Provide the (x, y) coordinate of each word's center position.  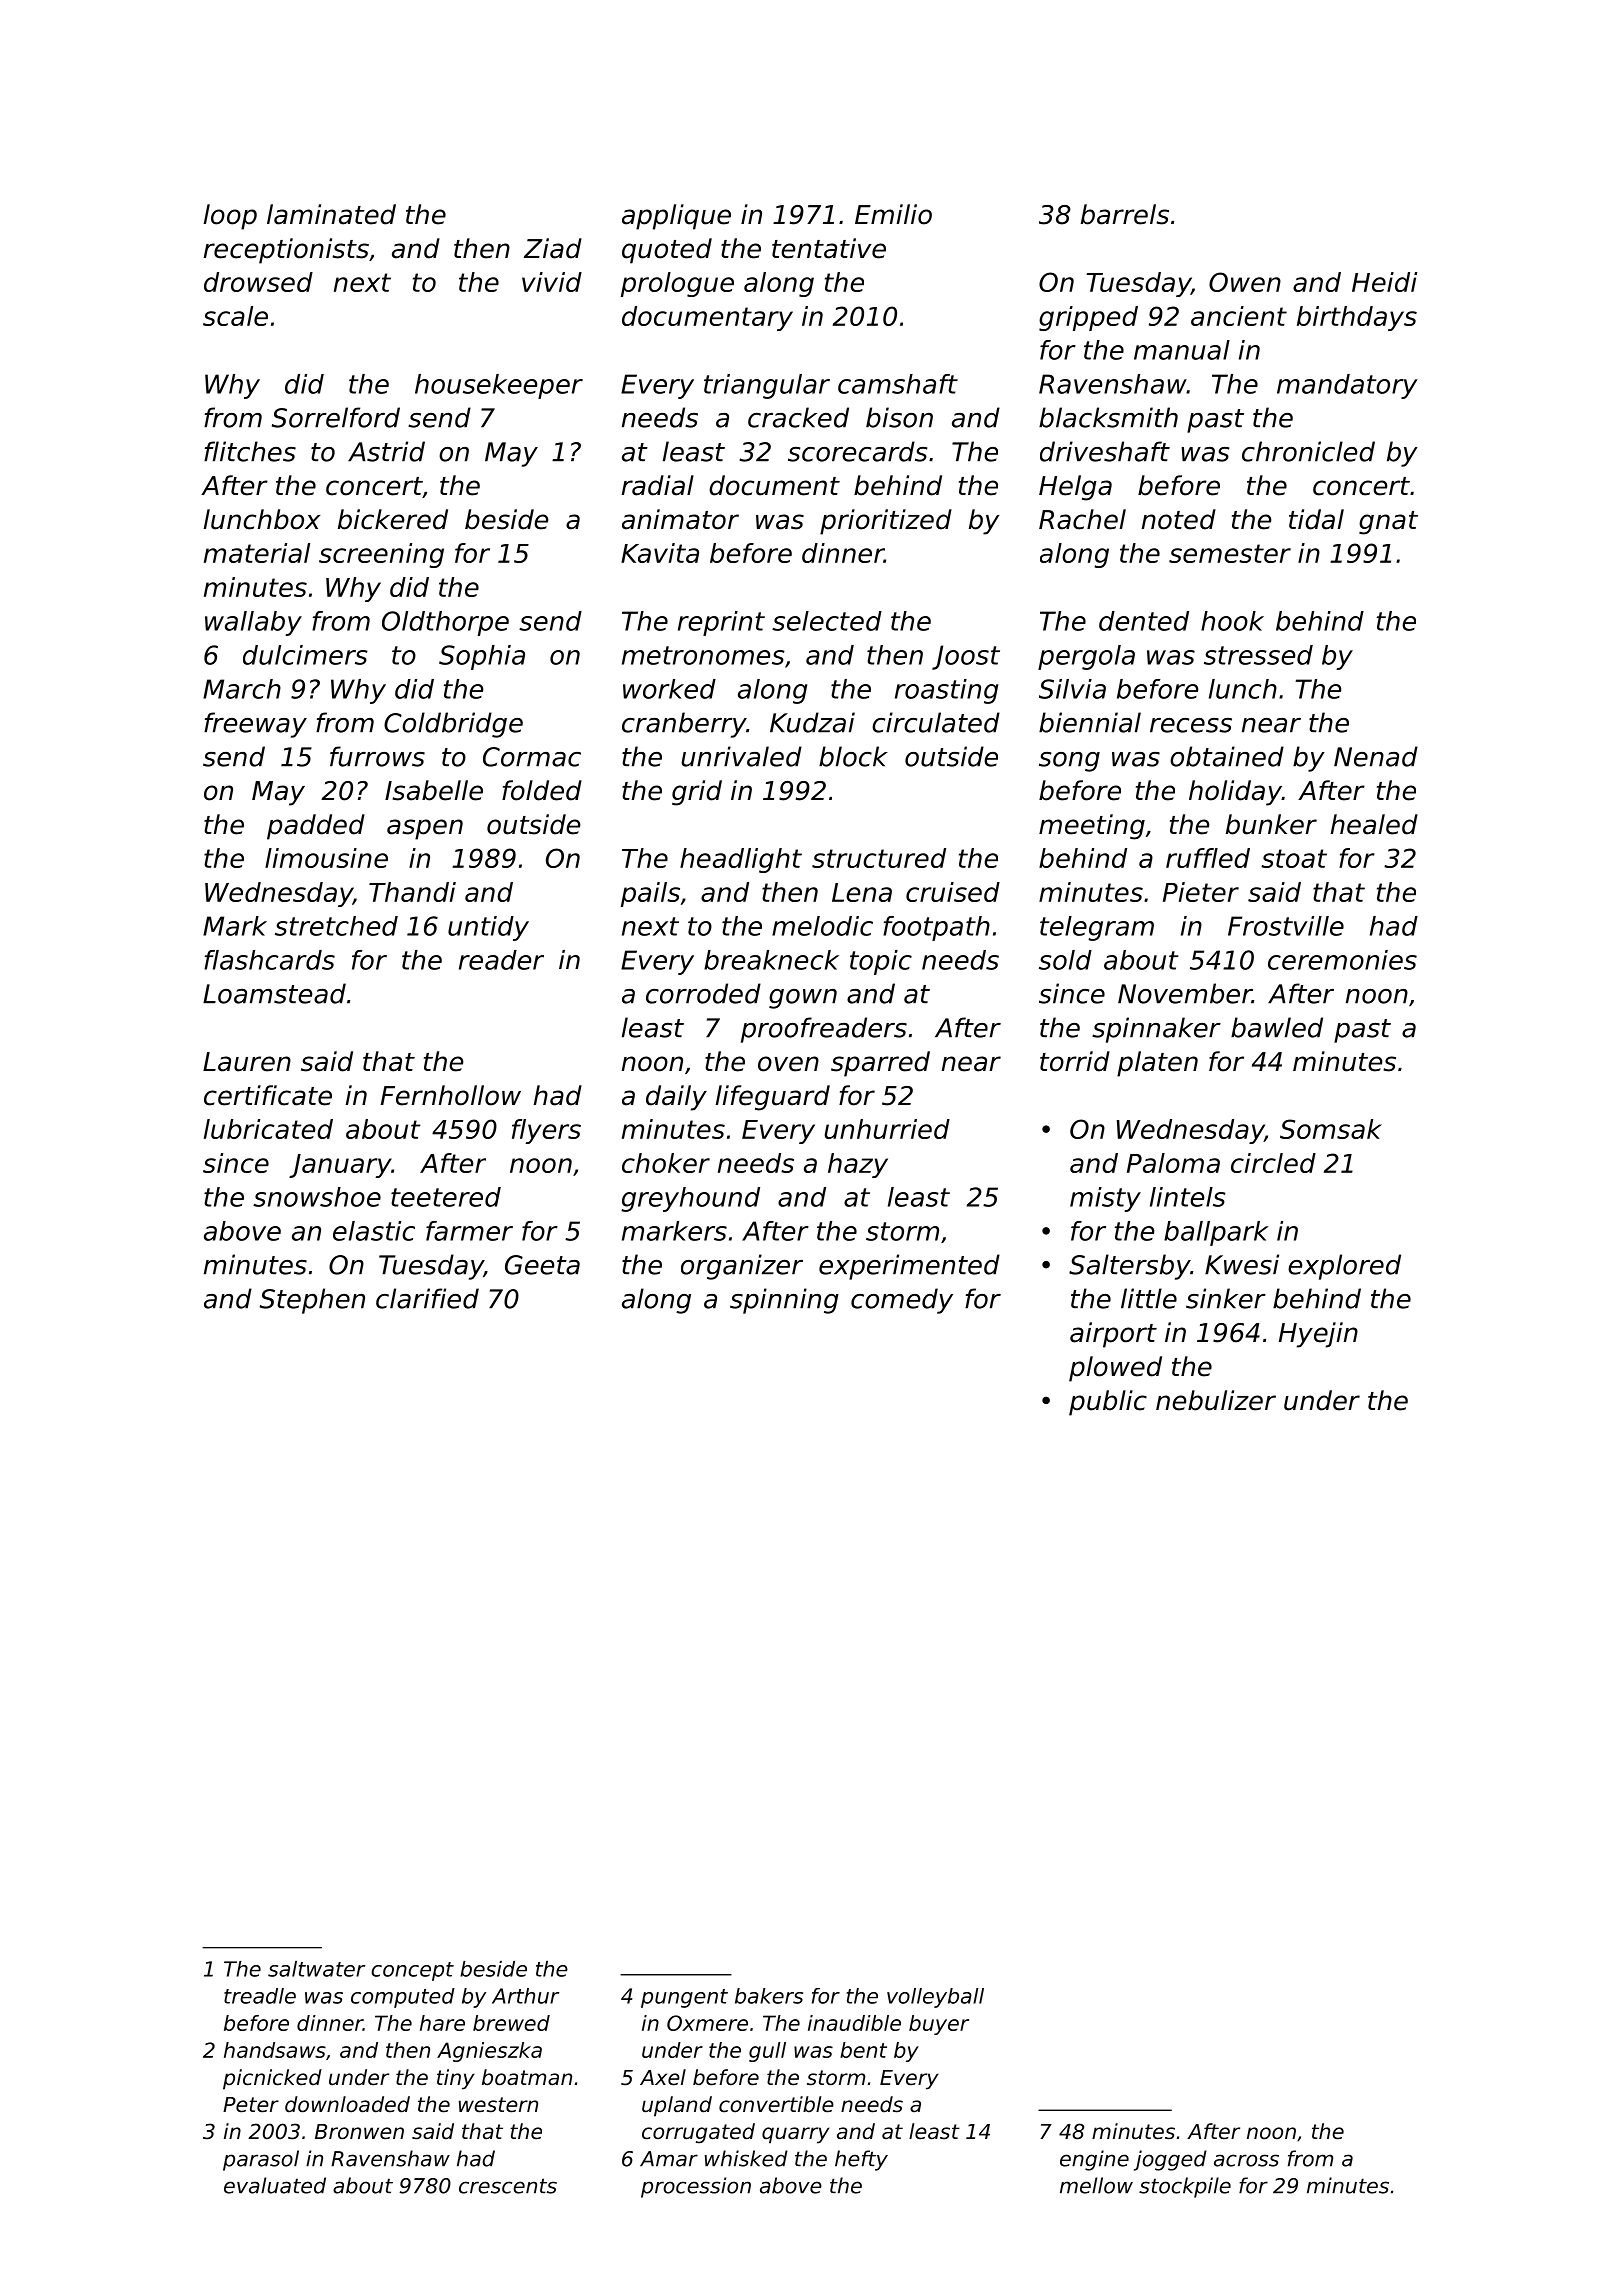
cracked (798, 417)
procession (696, 2187)
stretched (336, 926)
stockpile (1185, 2187)
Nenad (1376, 756)
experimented (909, 1267)
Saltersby (1129, 1267)
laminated (331, 214)
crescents (508, 2186)
